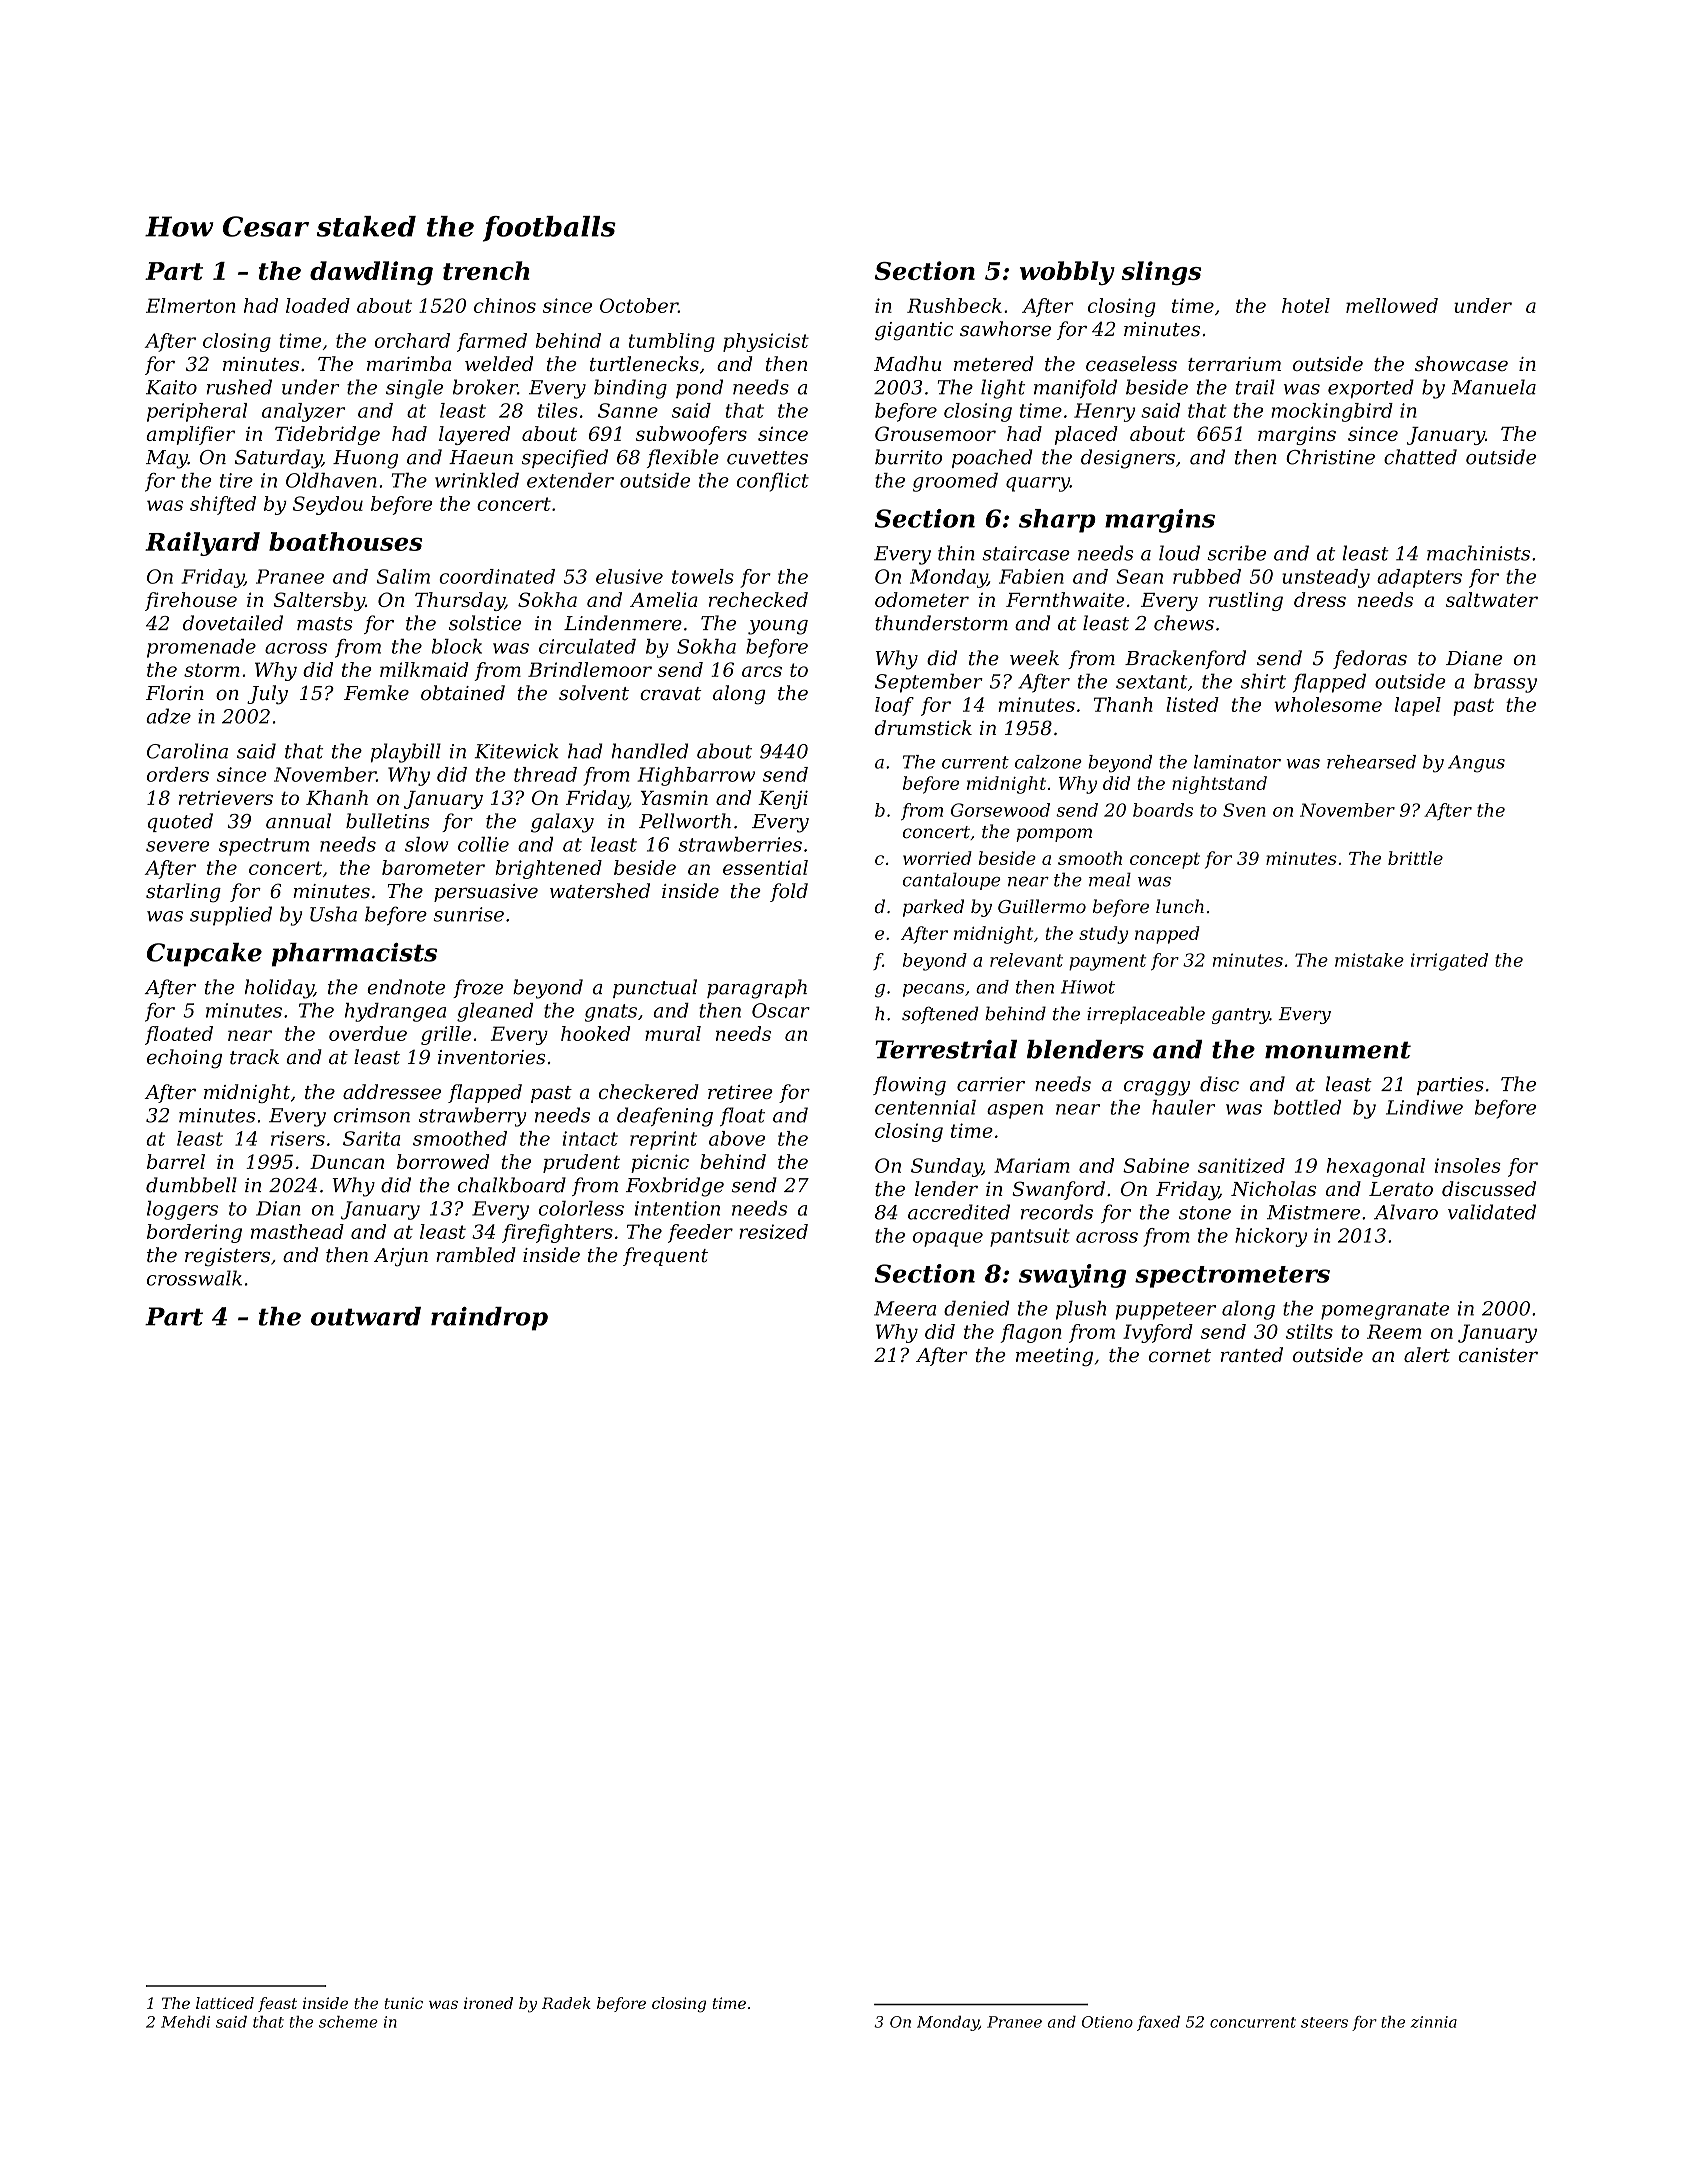 The width and height of the image is (1683, 2178). What do you see at coordinates (168, 716) in the image?
I see `adze` at bounding box center [168, 716].
